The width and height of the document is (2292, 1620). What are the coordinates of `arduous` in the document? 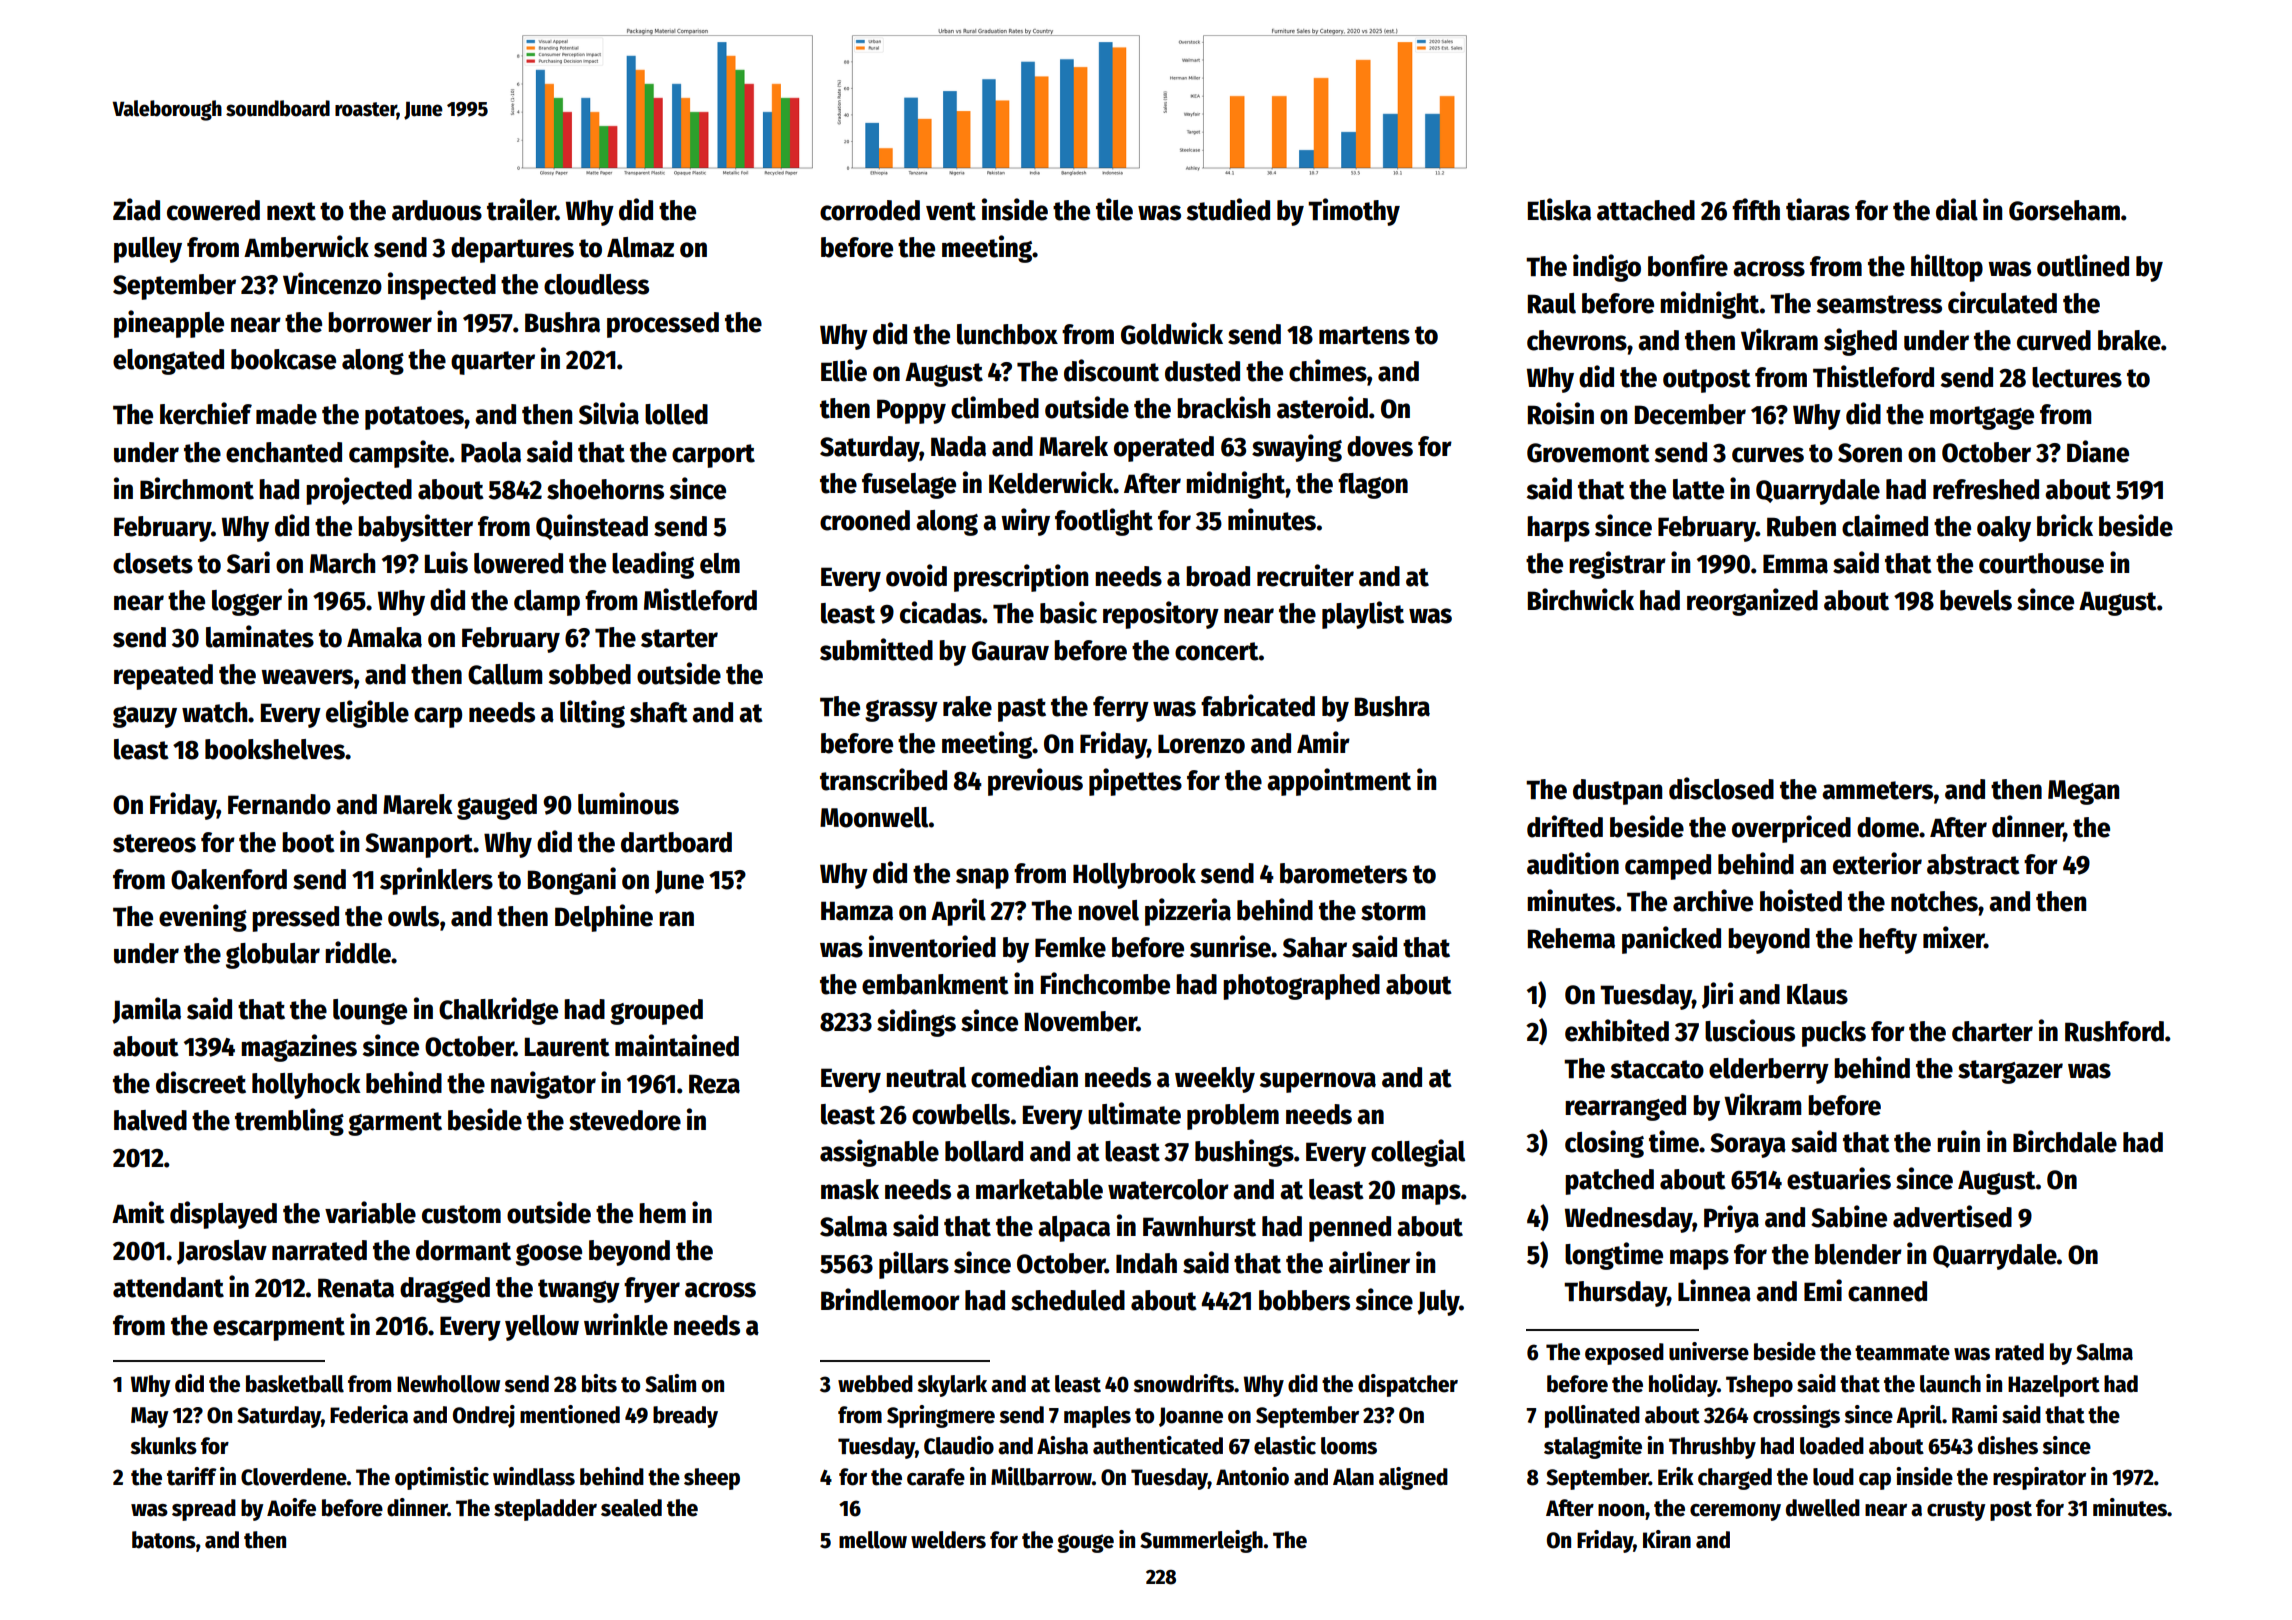 It's located at (437, 210).
